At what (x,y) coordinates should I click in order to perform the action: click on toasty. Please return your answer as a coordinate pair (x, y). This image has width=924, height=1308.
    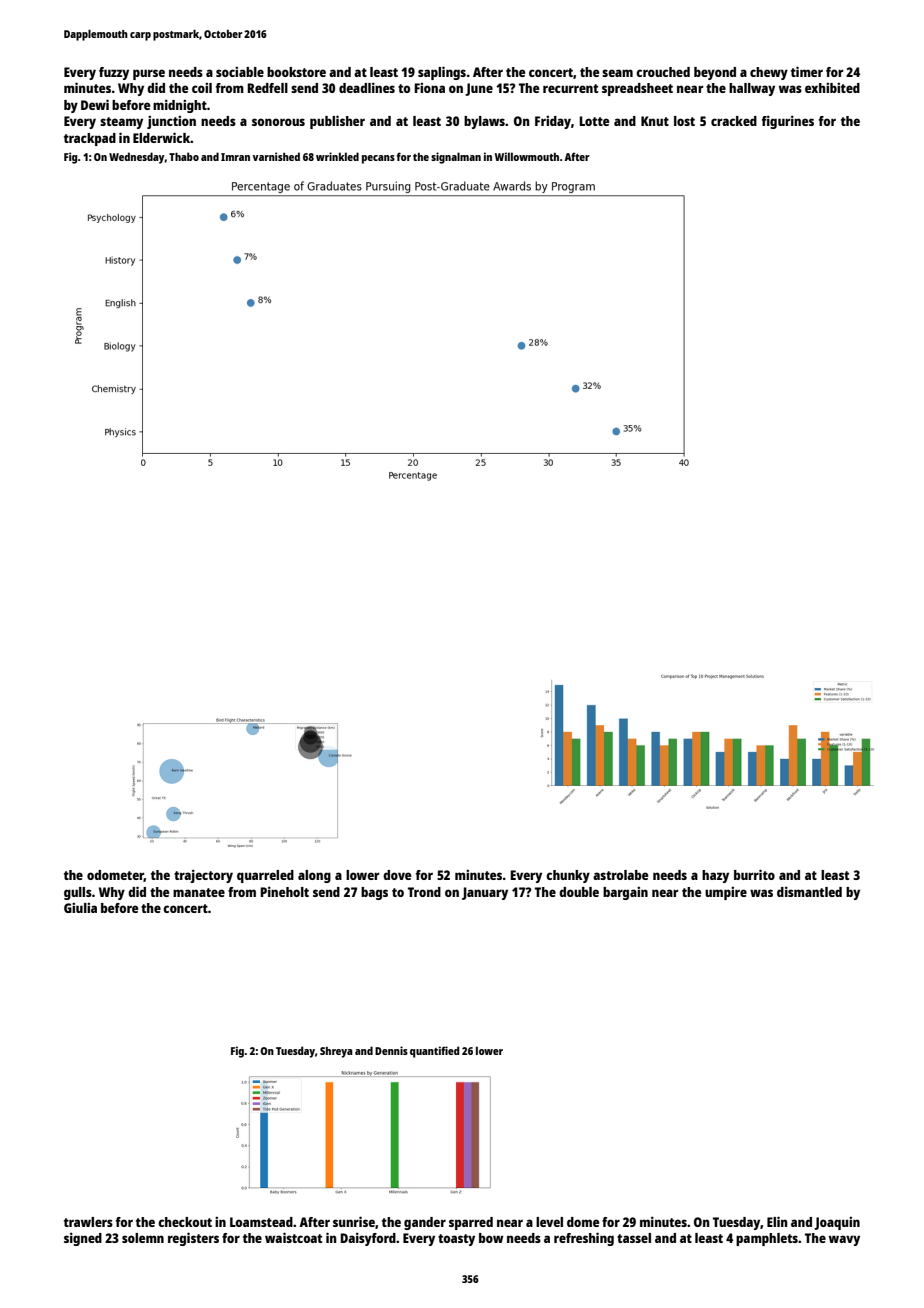
    Looking at the image, I should click on (456, 1240).
